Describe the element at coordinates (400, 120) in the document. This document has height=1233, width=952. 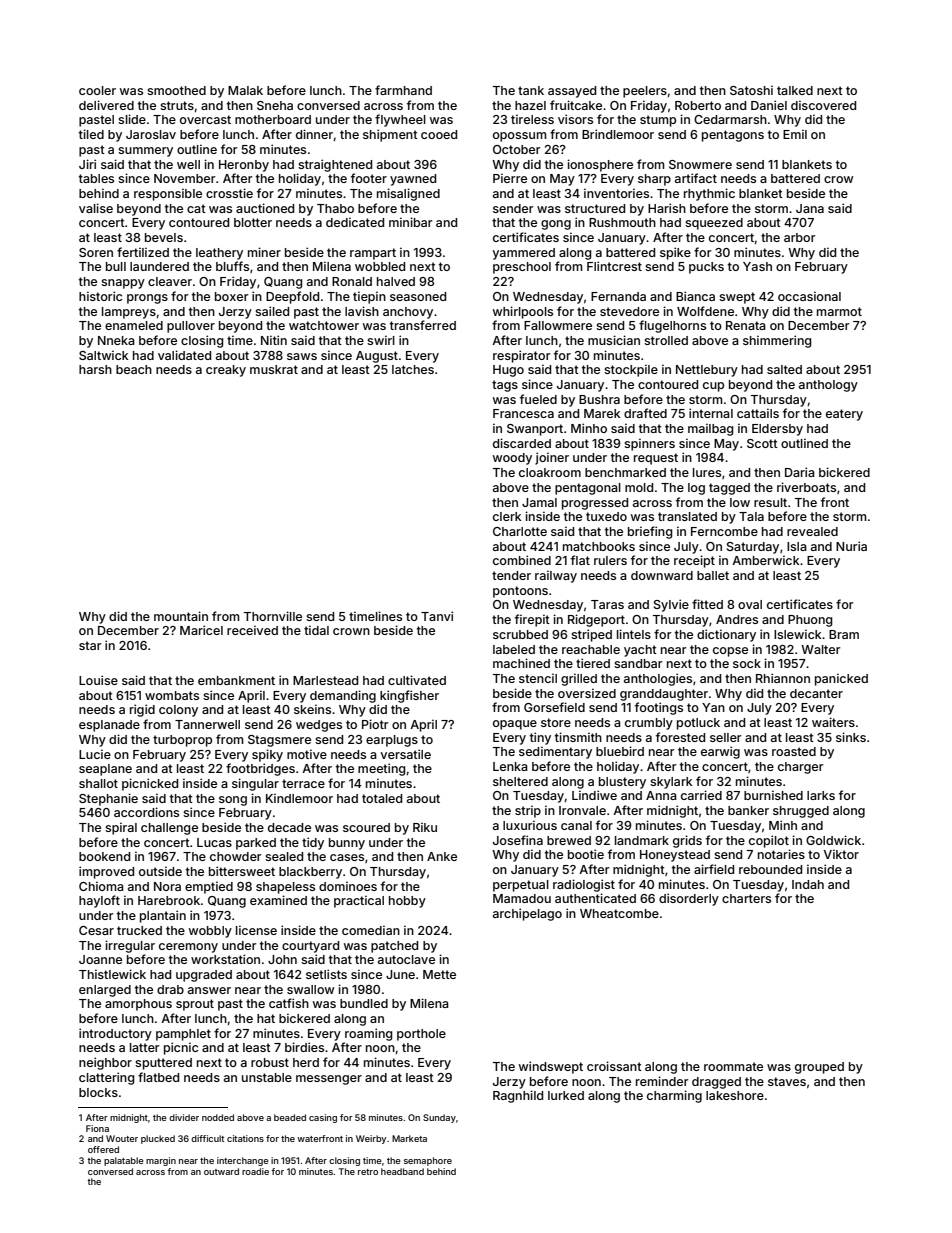
I see `flywheel` at that location.
